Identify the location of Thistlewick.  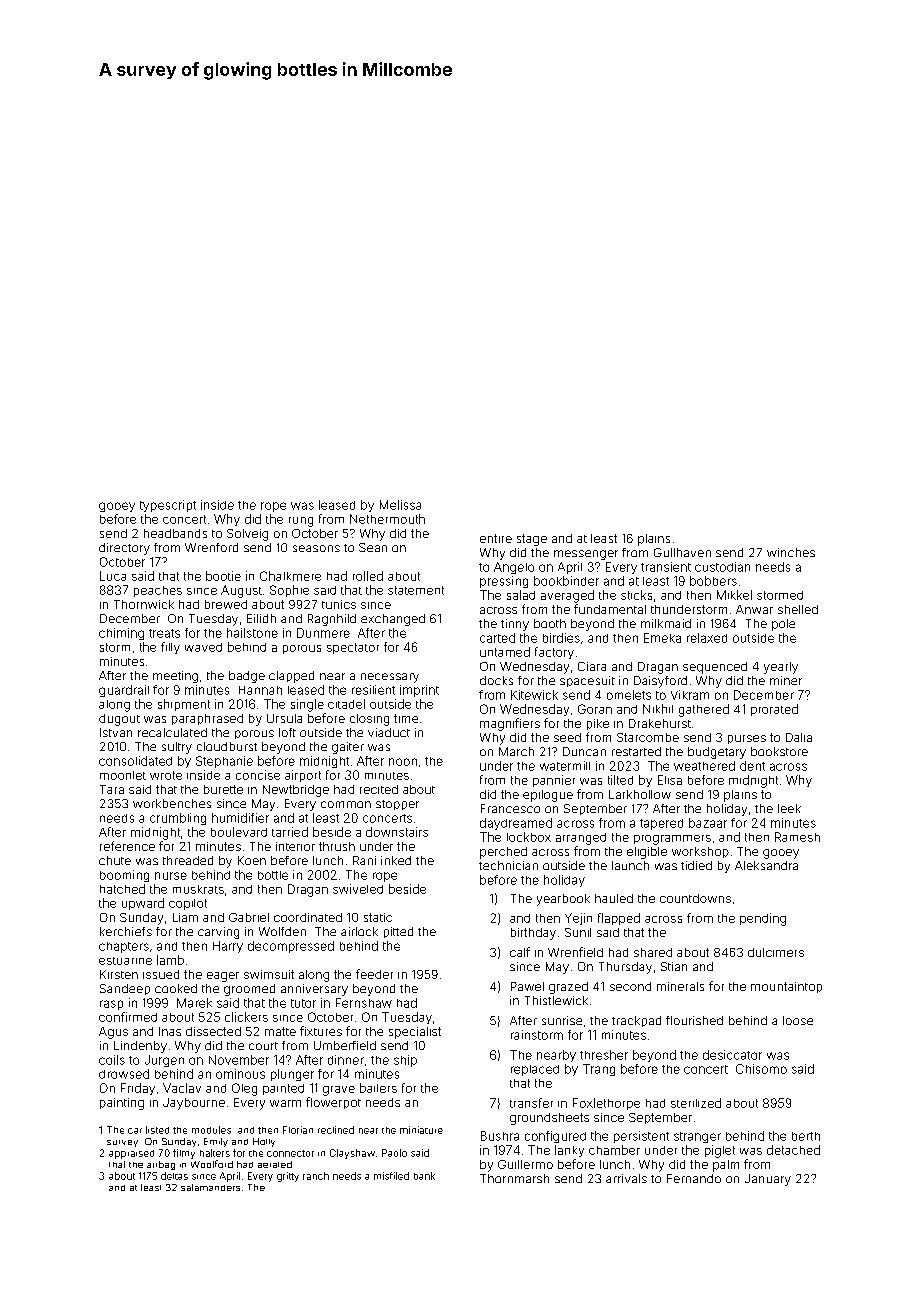
(556, 1000).
